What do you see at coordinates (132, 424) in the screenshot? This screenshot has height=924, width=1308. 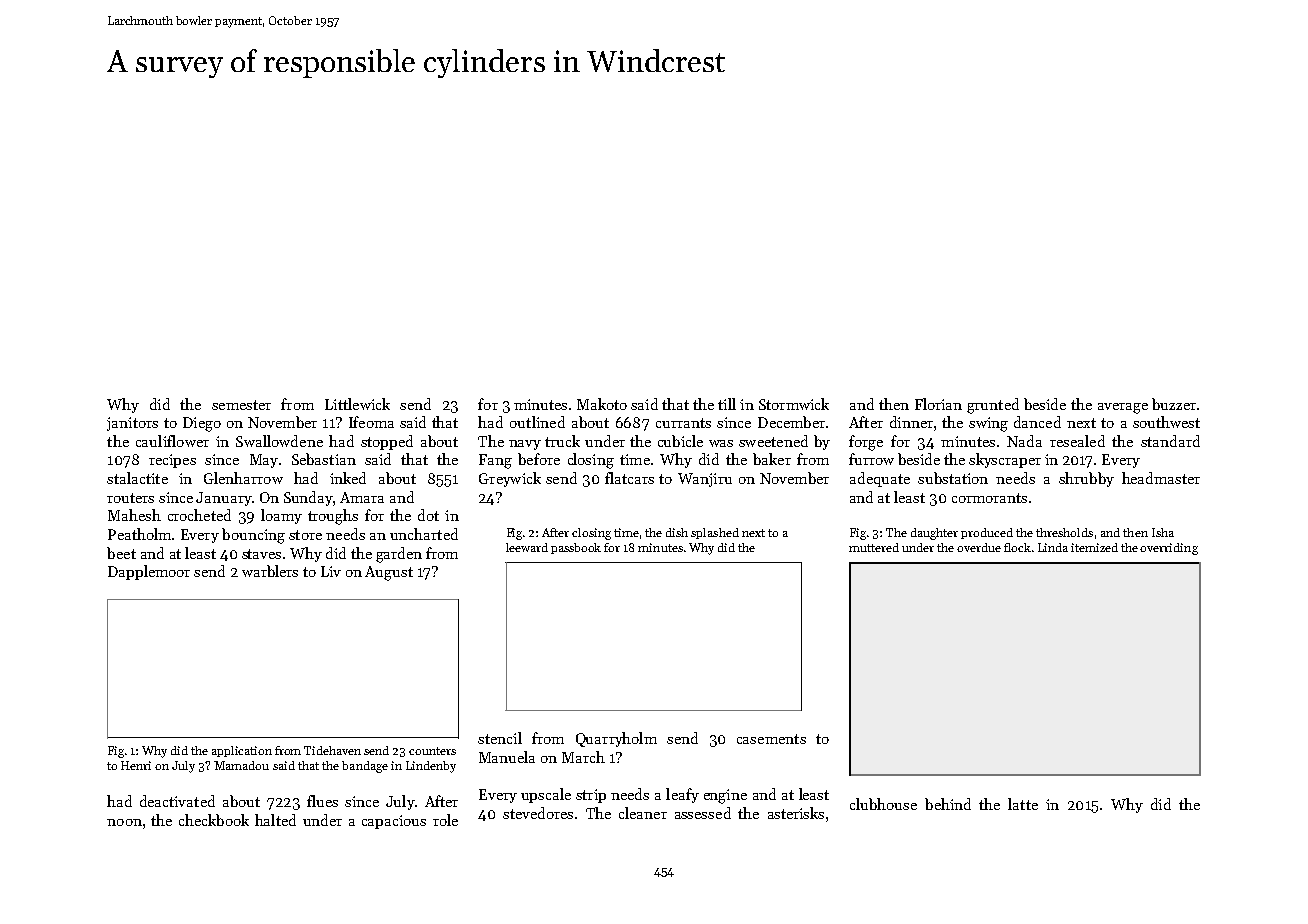 I see `janitors` at bounding box center [132, 424].
